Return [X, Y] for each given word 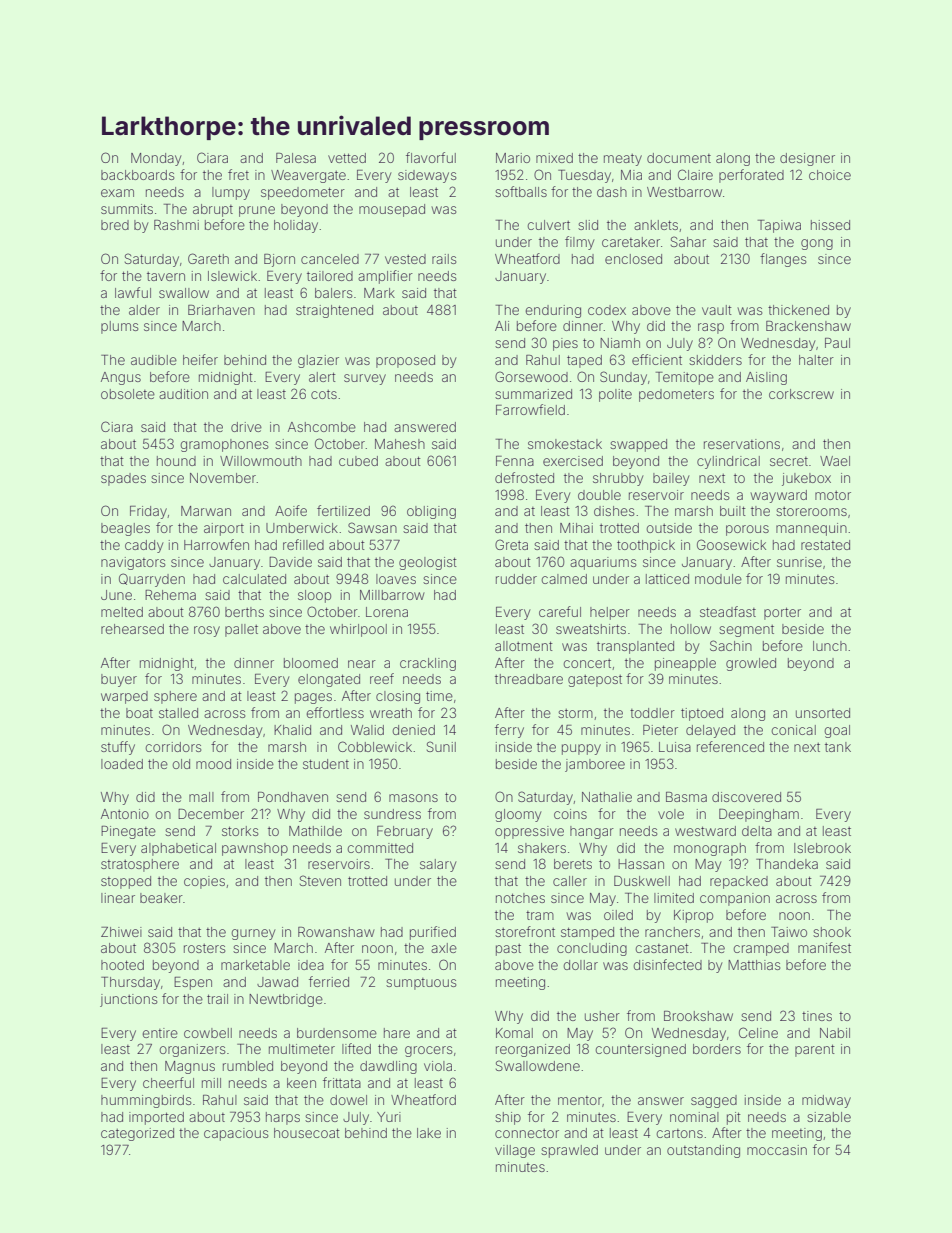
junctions [128, 1000]
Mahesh [400, 444]
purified [433, 933]
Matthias [754, 965]
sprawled [569, 1151]
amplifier [385, 277]
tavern [166, 276]
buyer [119, 680]
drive [246, 427]
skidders [715, 360]
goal [837, 731]
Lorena [387, 612]
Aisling [766, 378]
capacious [236, 1134]
